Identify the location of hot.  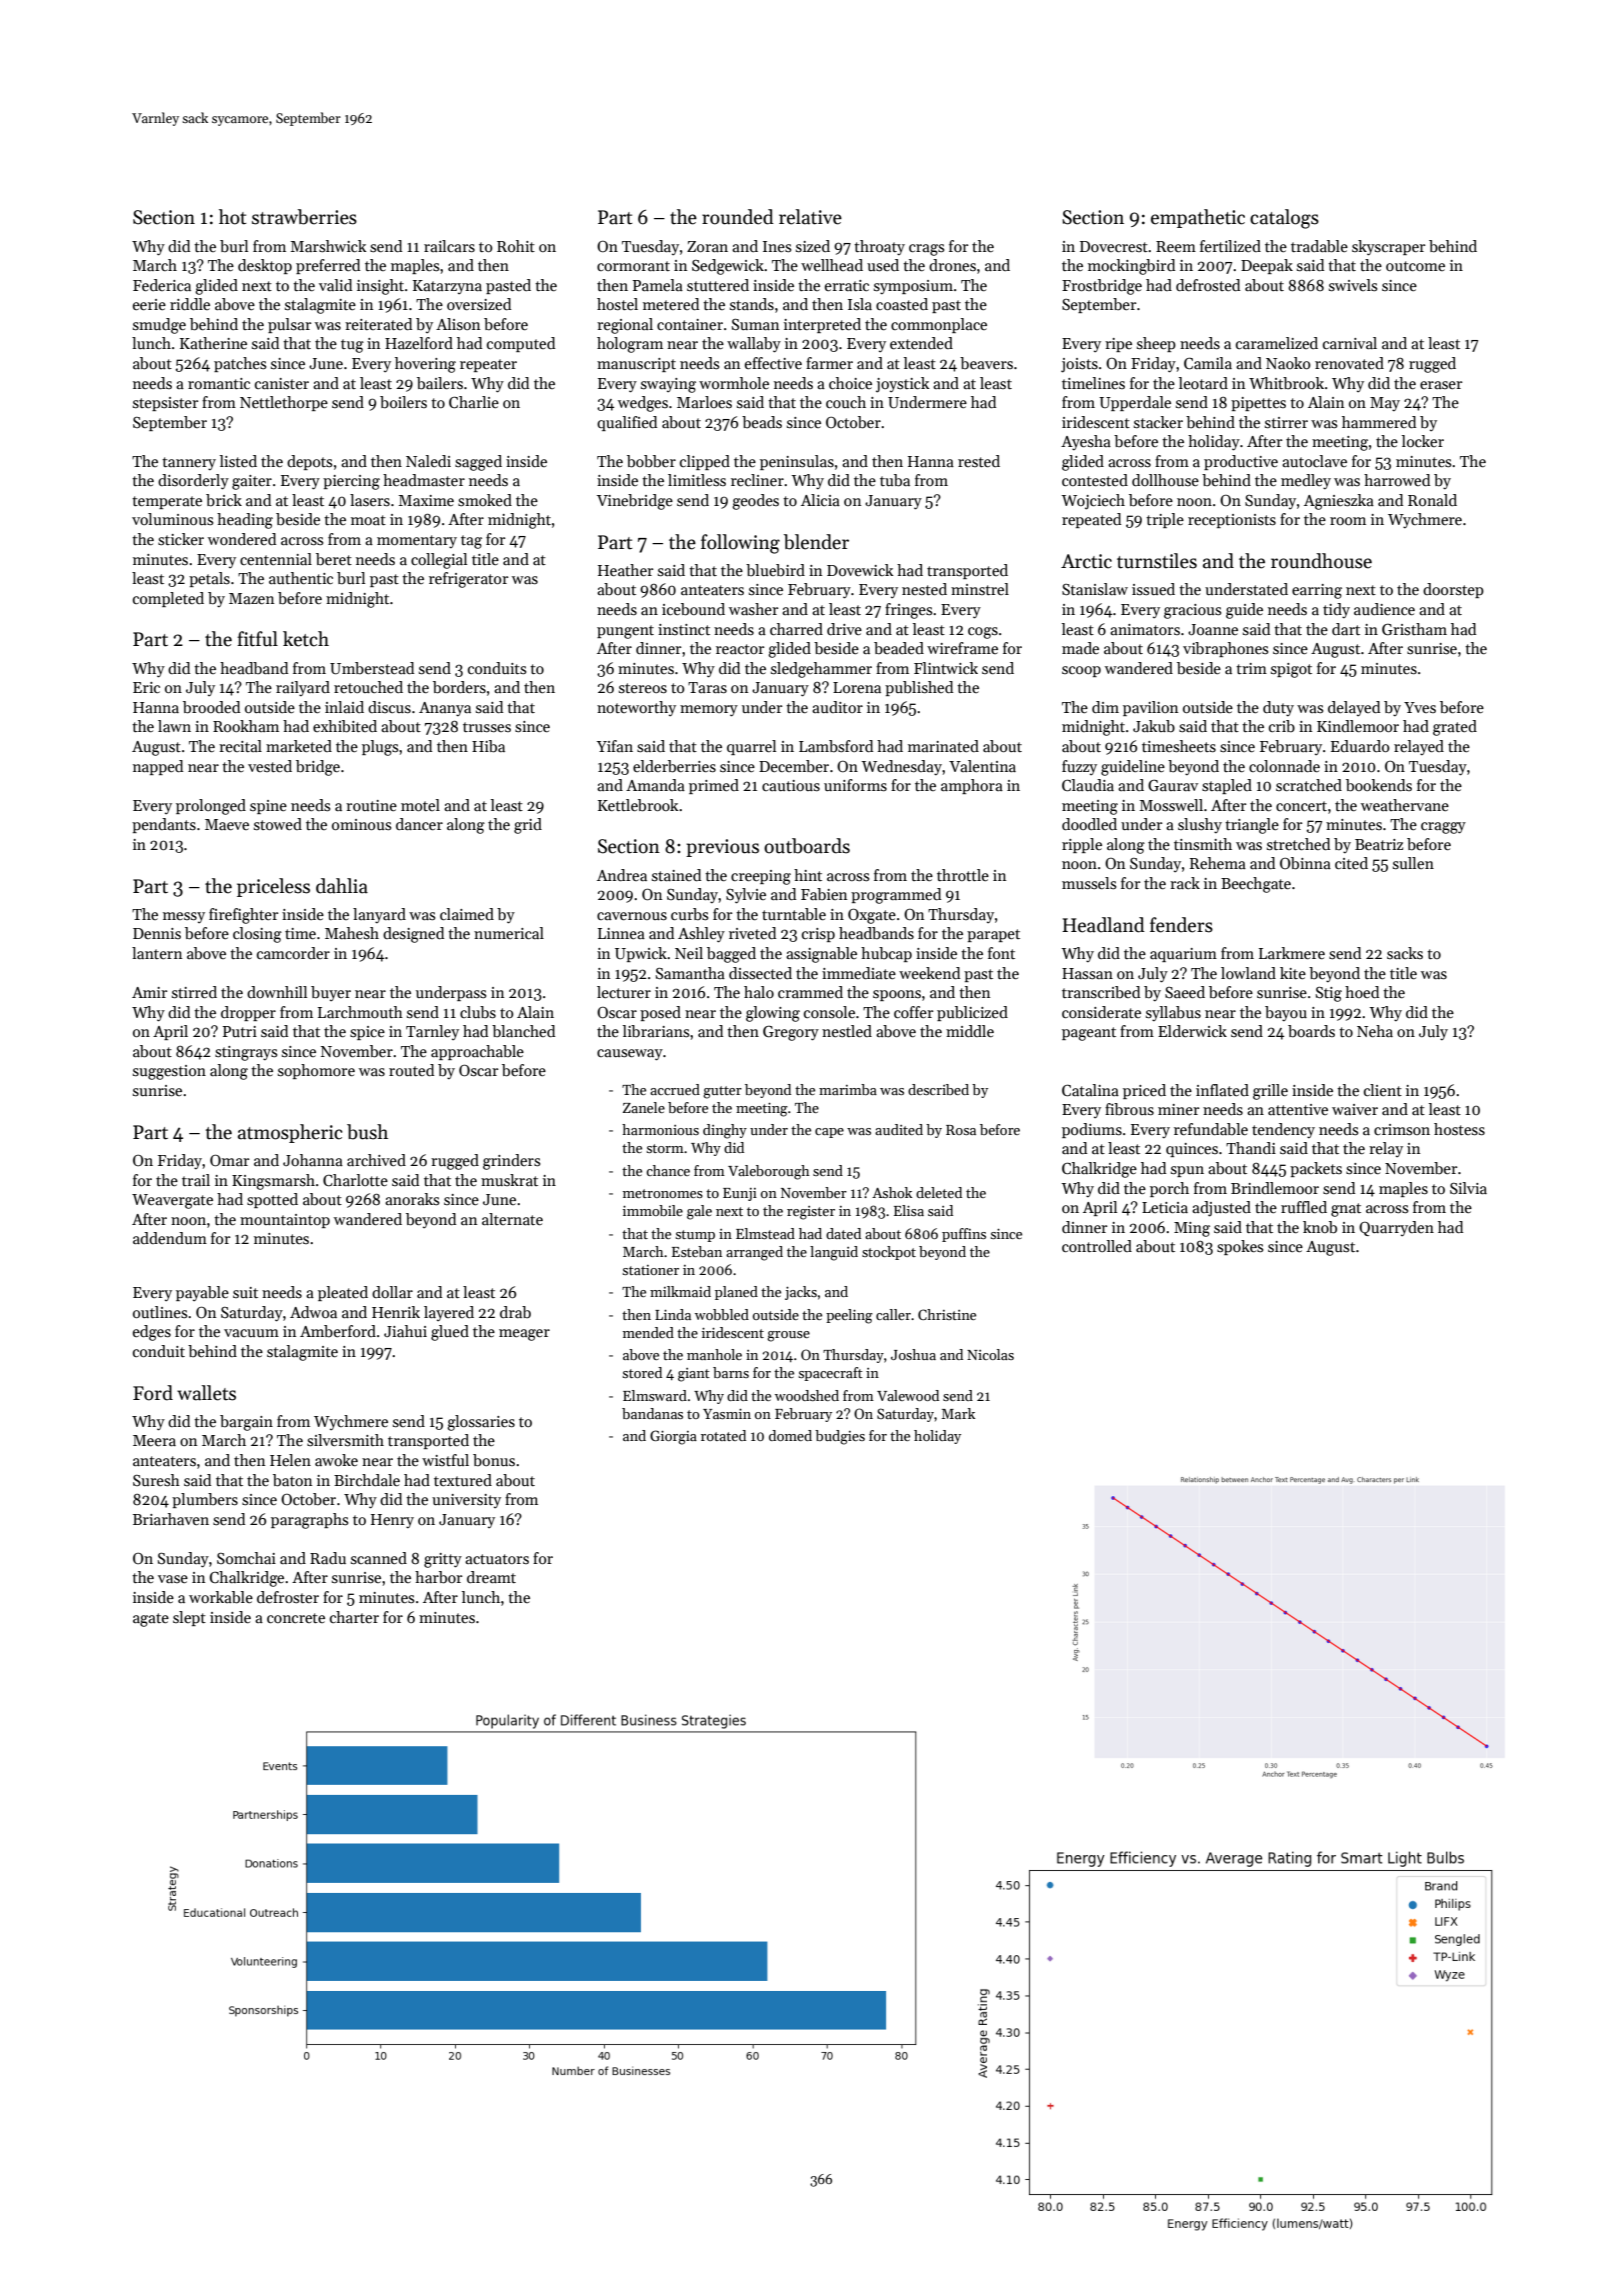
(232, 217).
